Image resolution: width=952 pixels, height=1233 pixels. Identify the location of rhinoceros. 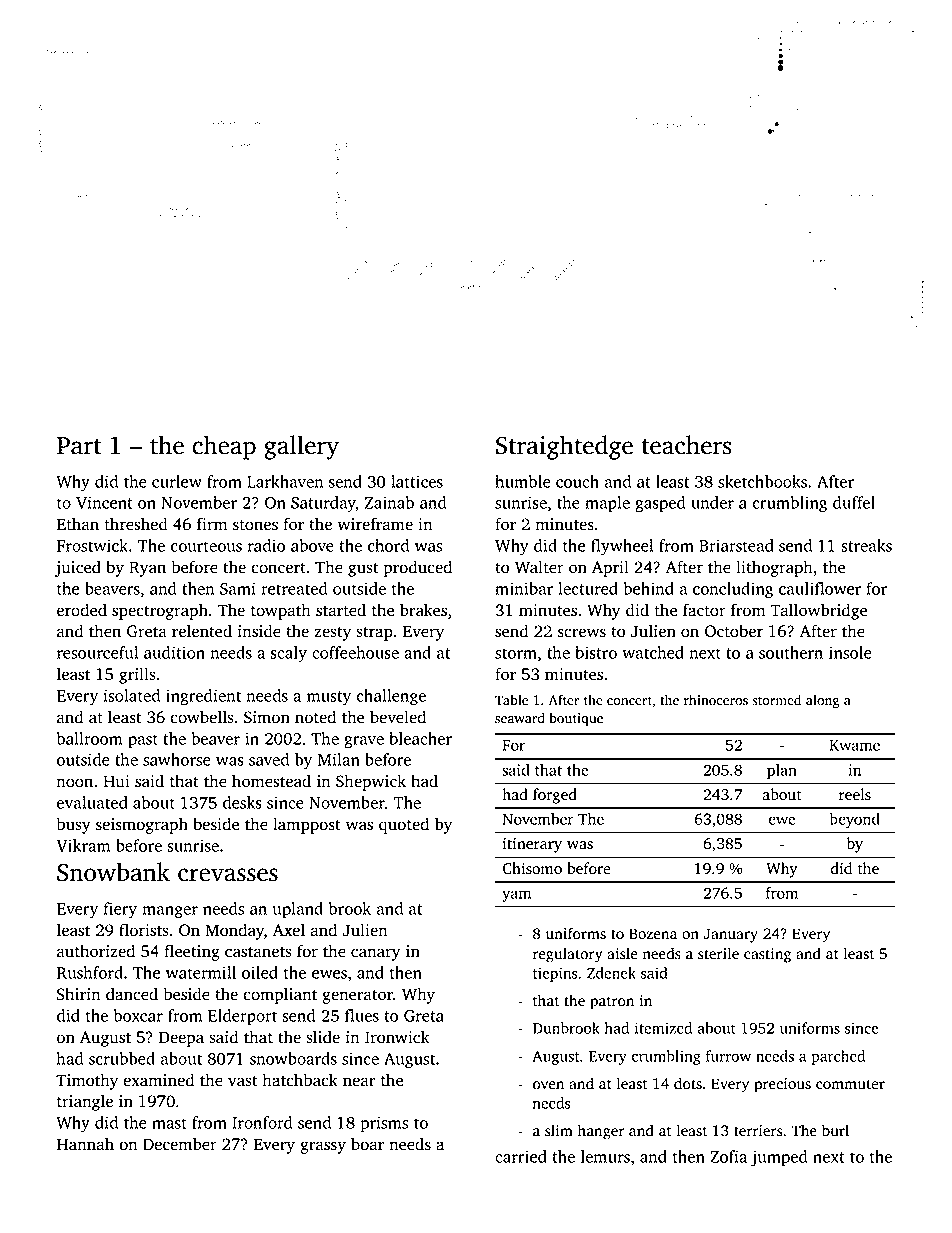
(716, 700).
